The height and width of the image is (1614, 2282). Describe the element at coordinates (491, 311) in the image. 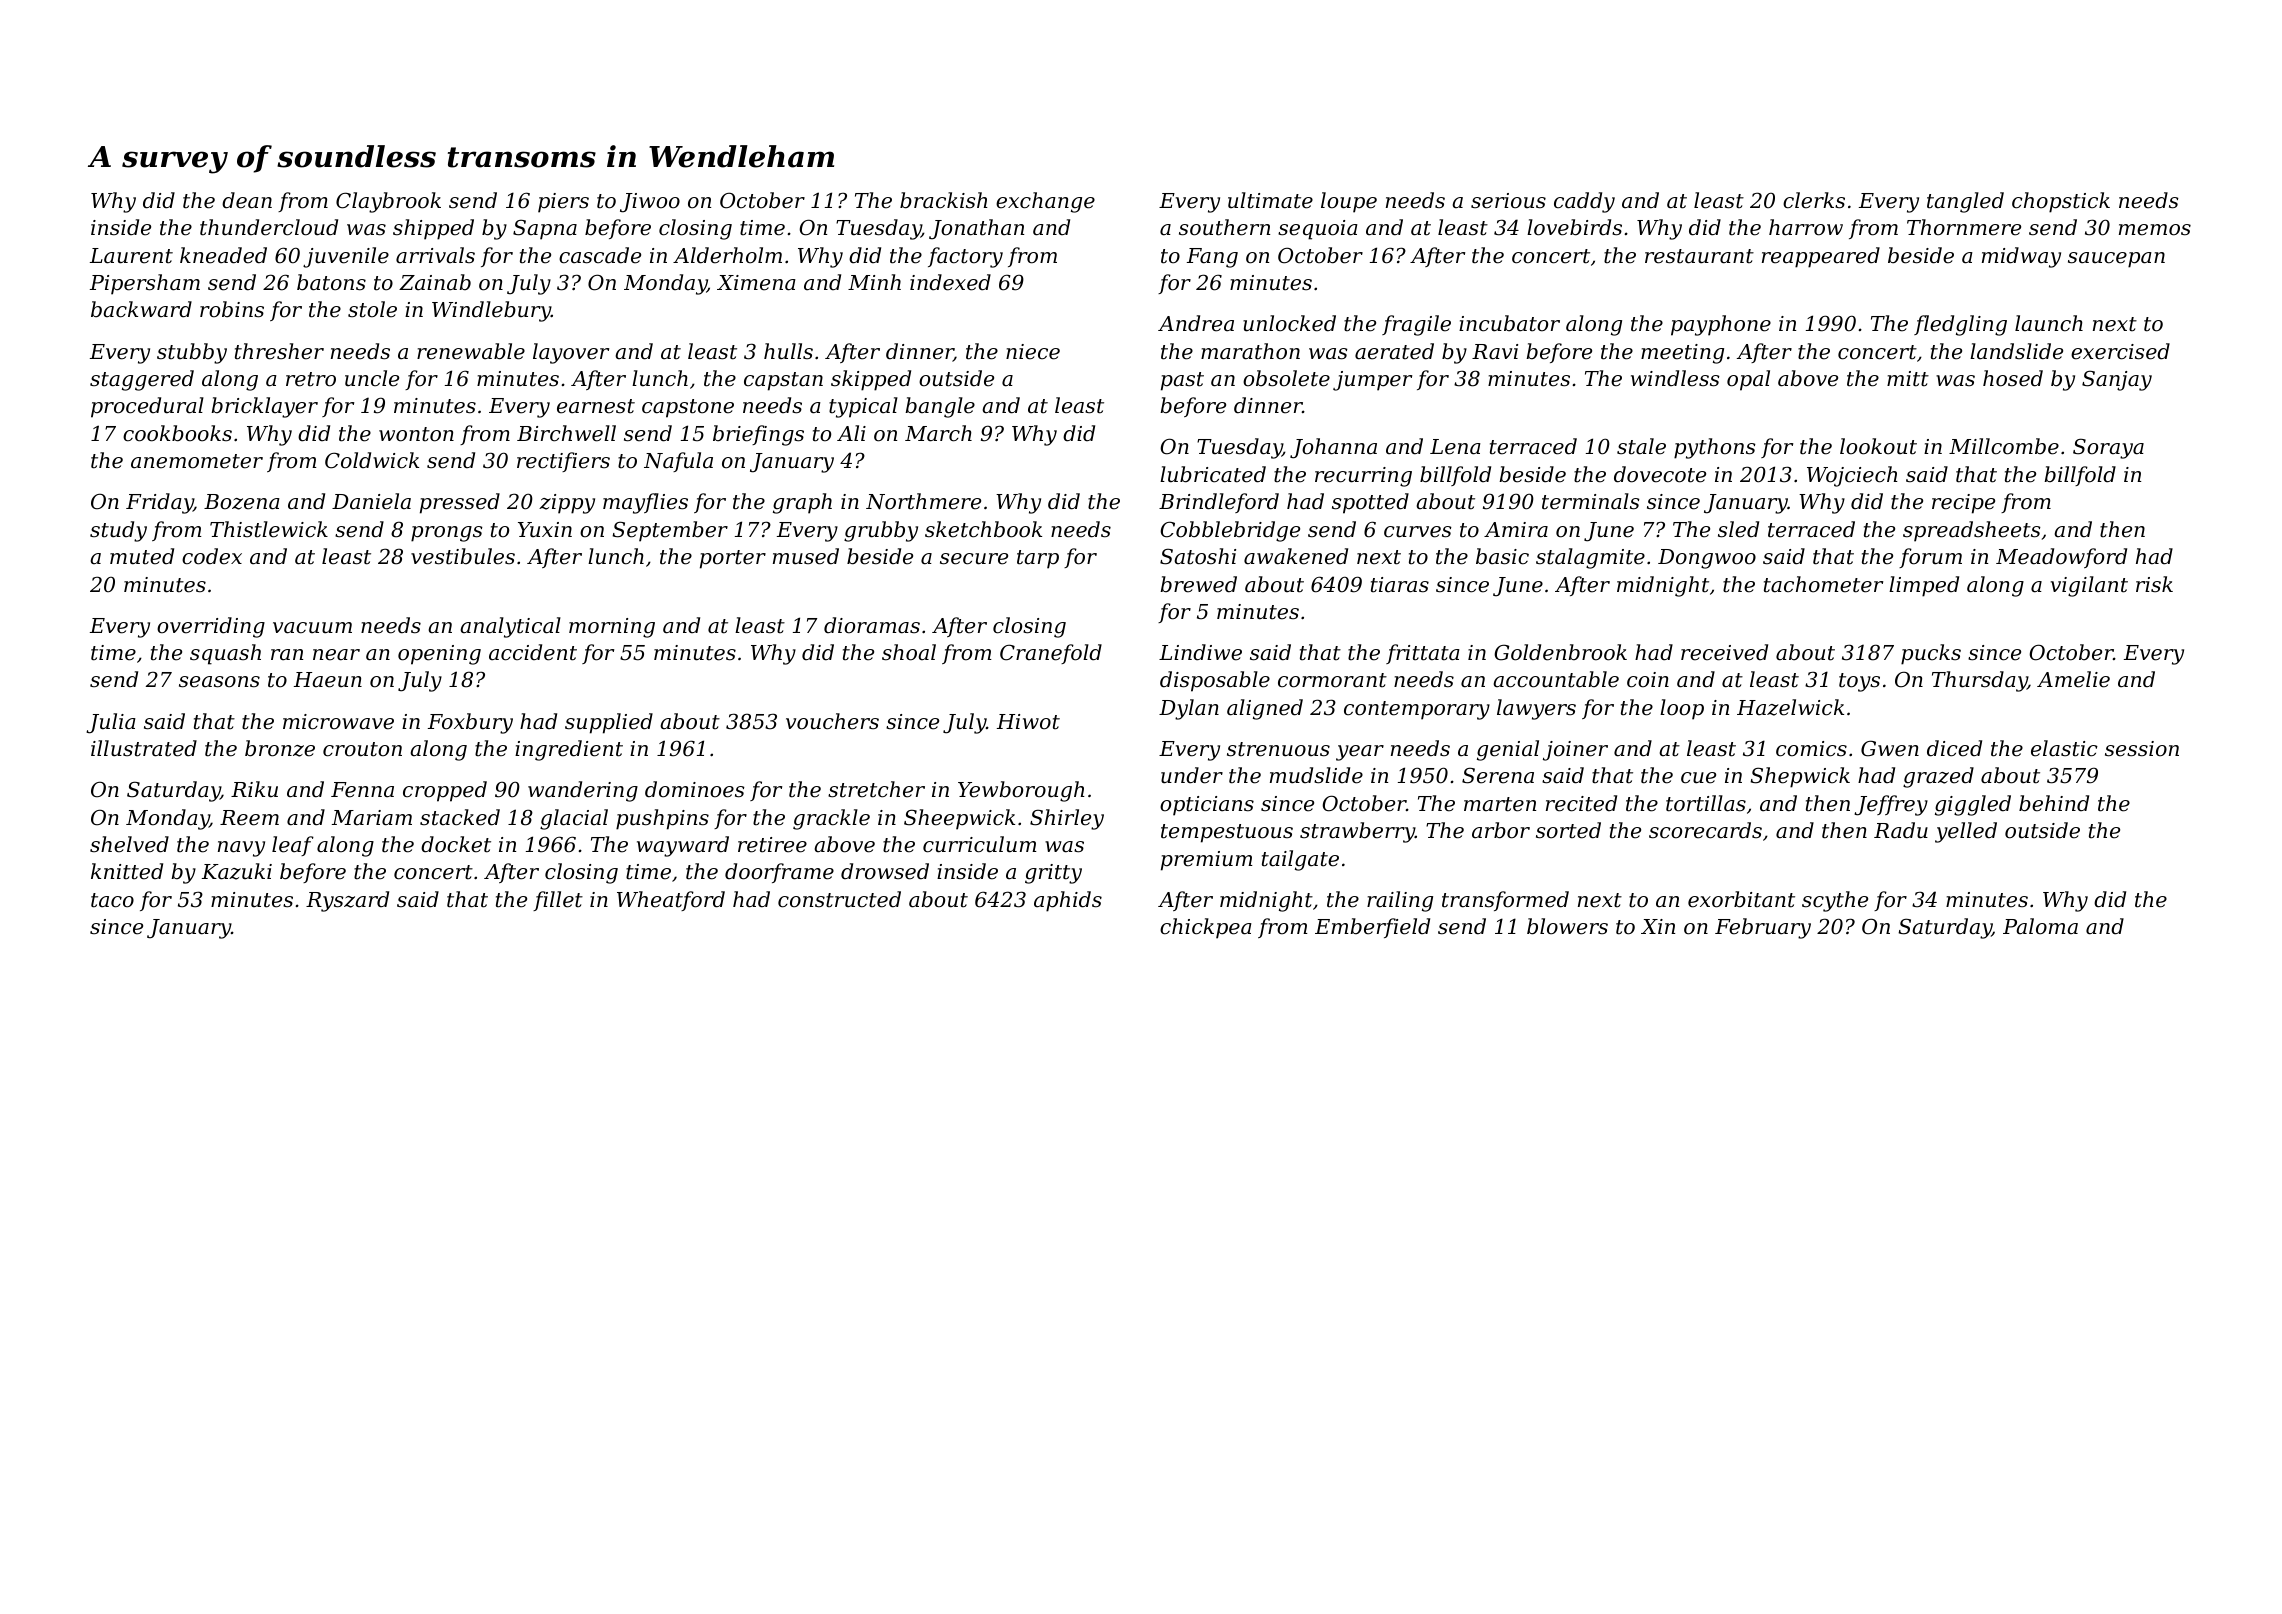

I see `Windlebury` at that location.
